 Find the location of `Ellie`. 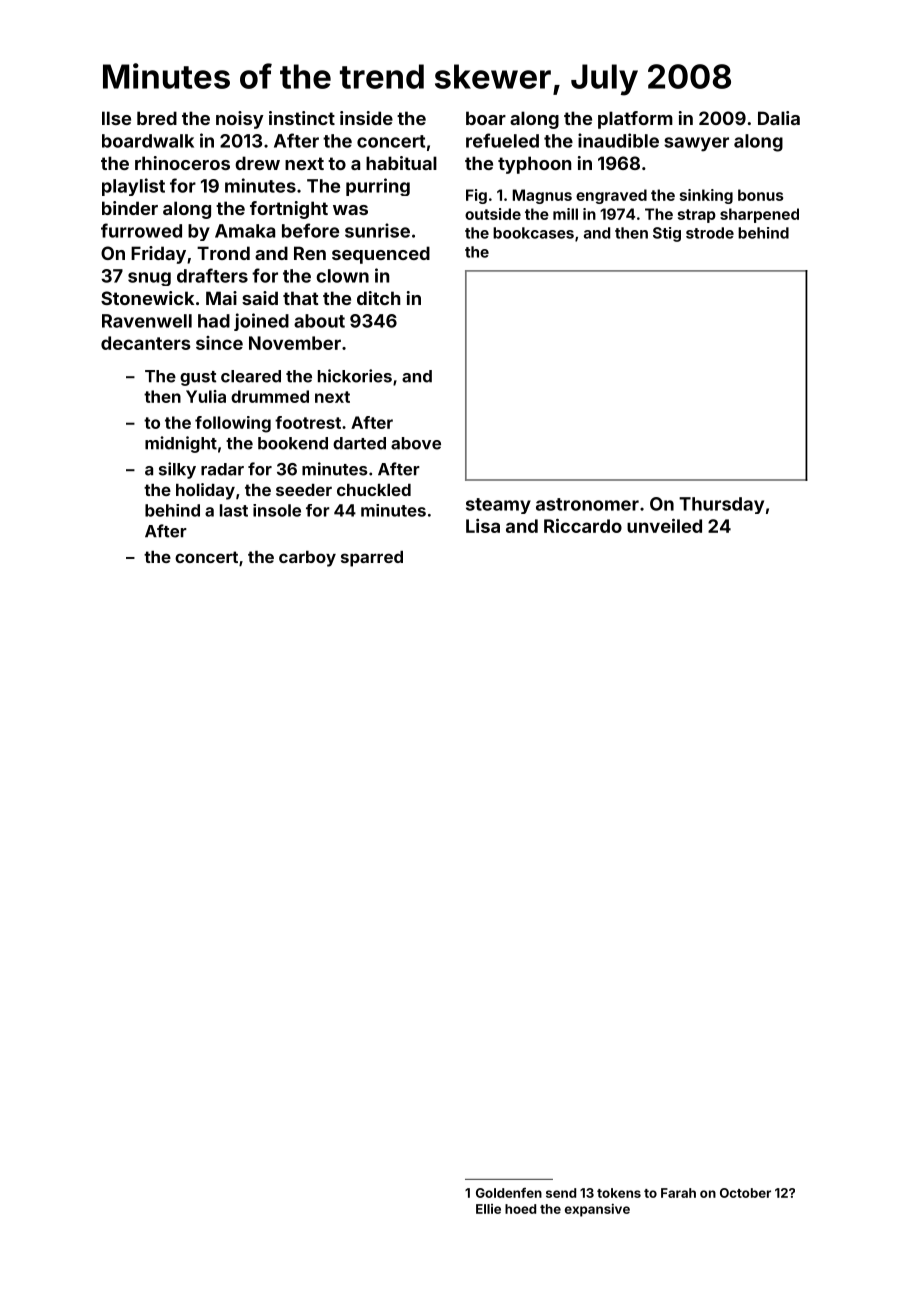

Ellie is located at coordinates (488, 1209).
